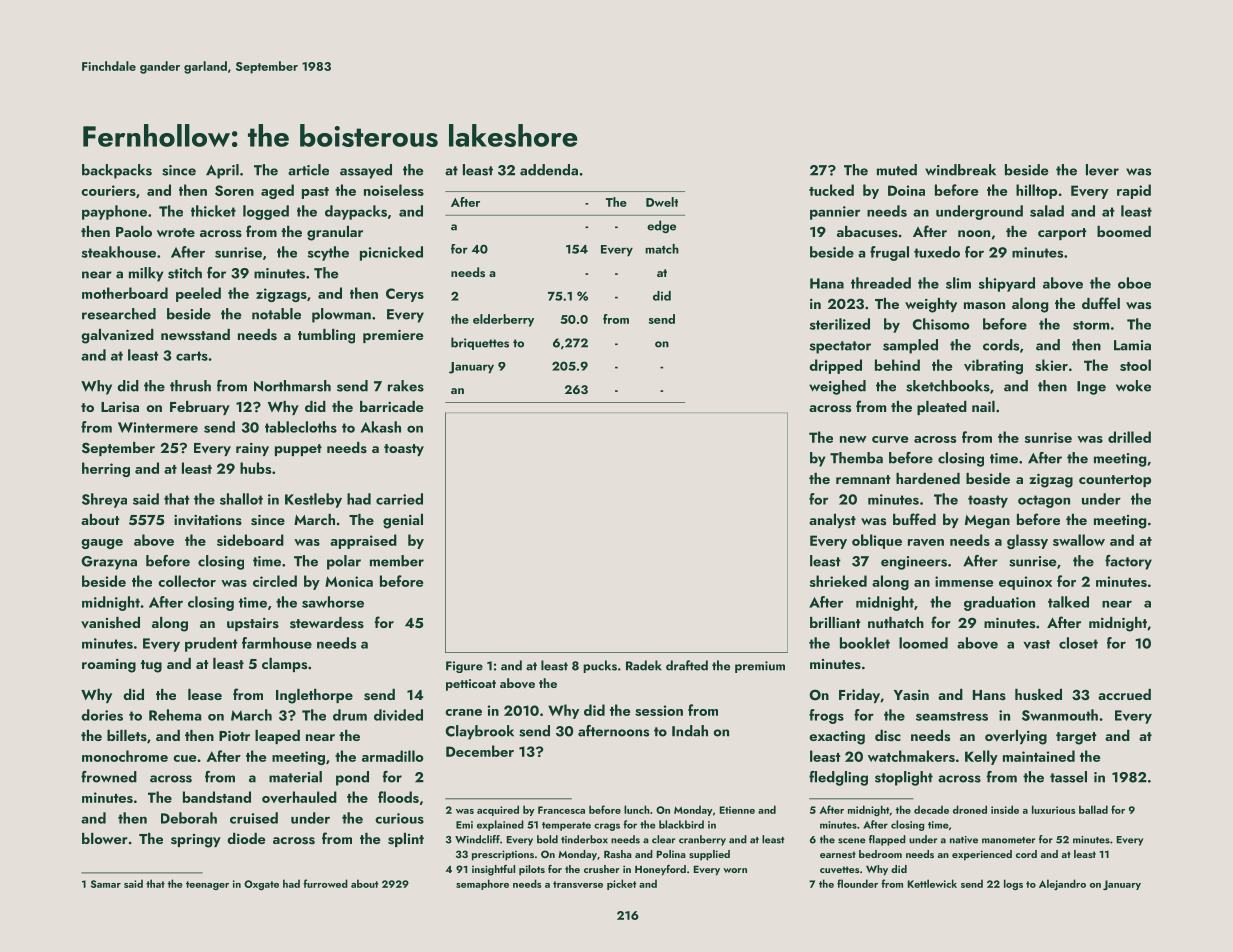 The width and height of the image is (1233, 952). I want to click on vanished, so click(110, 623).
